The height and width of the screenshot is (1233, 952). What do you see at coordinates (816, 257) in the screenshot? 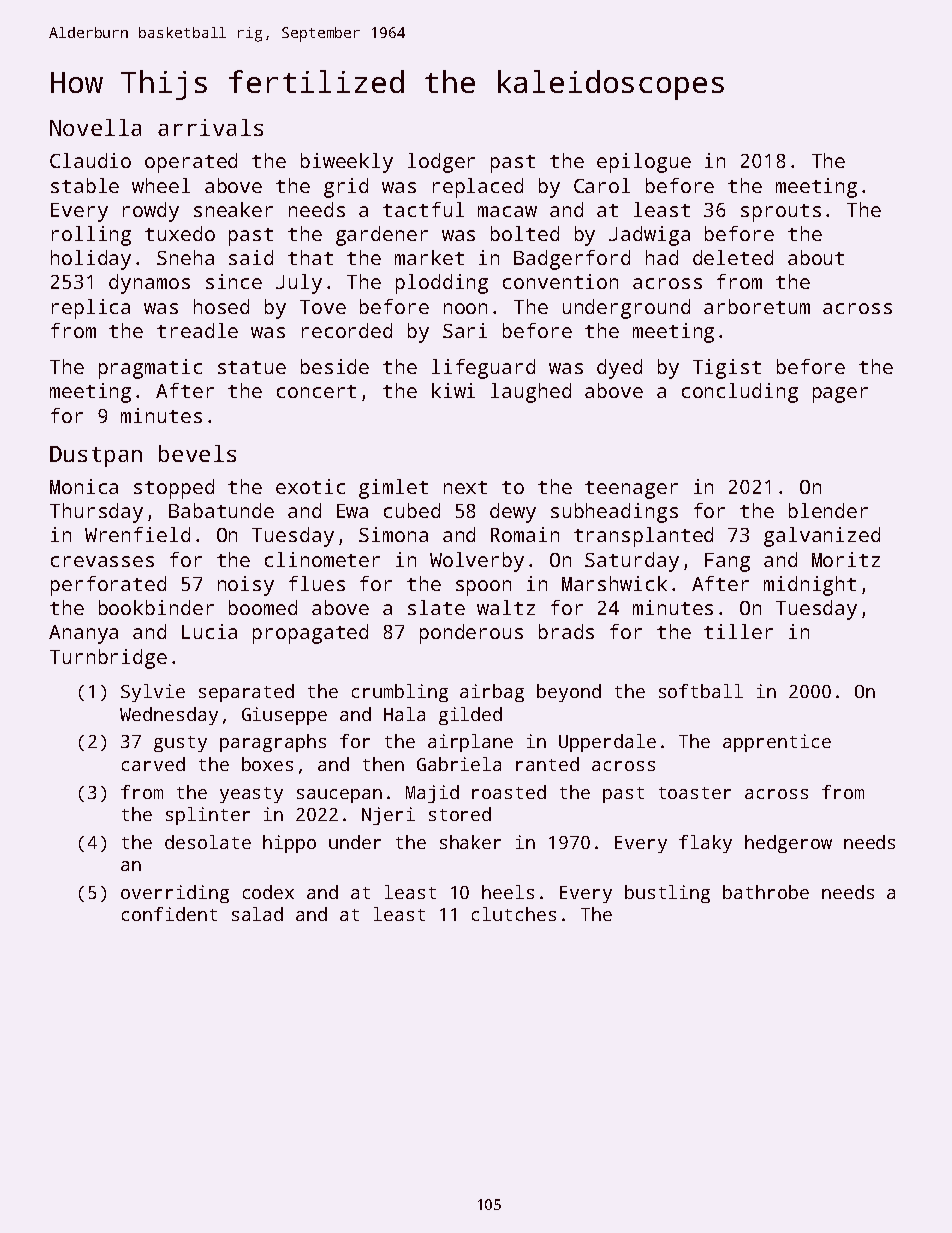
I see `about` at bounding box center [816, 257].
